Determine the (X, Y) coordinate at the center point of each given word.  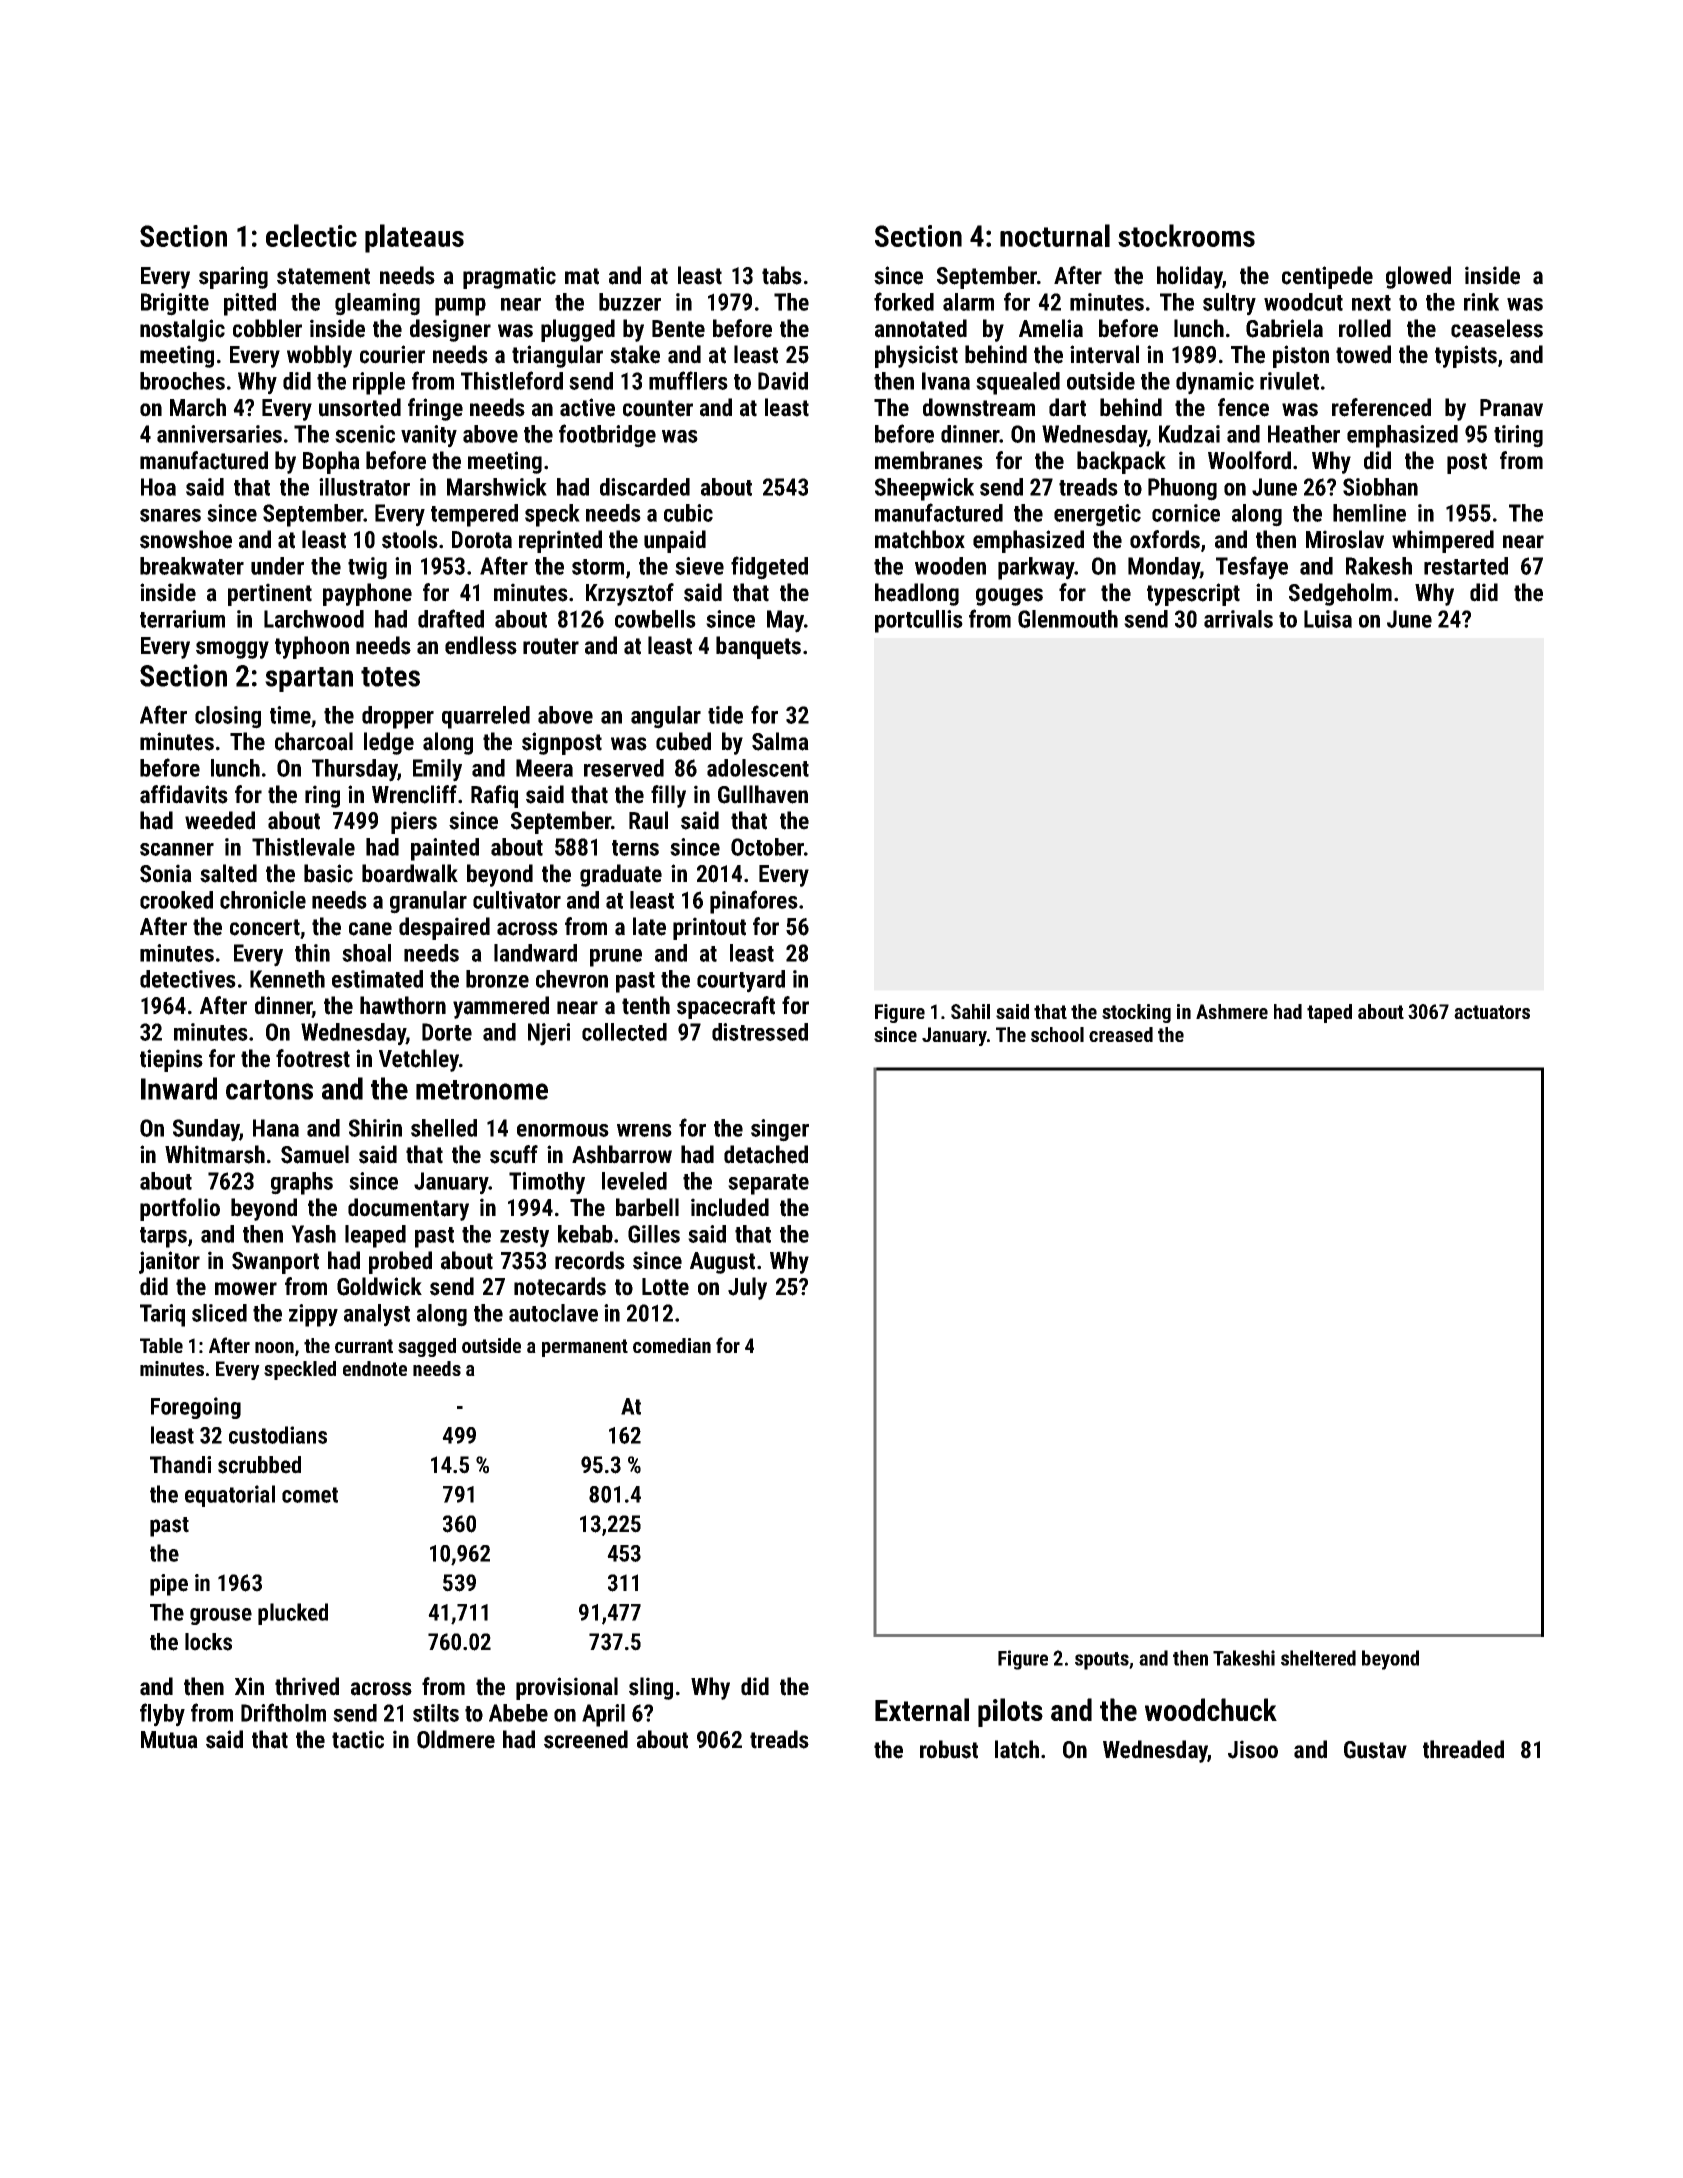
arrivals (1238, 619)
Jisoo (1253, 1749)
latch (1017, 1749)
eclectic (311, 235)
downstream (979, 407)
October (767, 847)
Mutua (169, 1740)
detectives (188, 979)
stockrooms (1186, 235)
